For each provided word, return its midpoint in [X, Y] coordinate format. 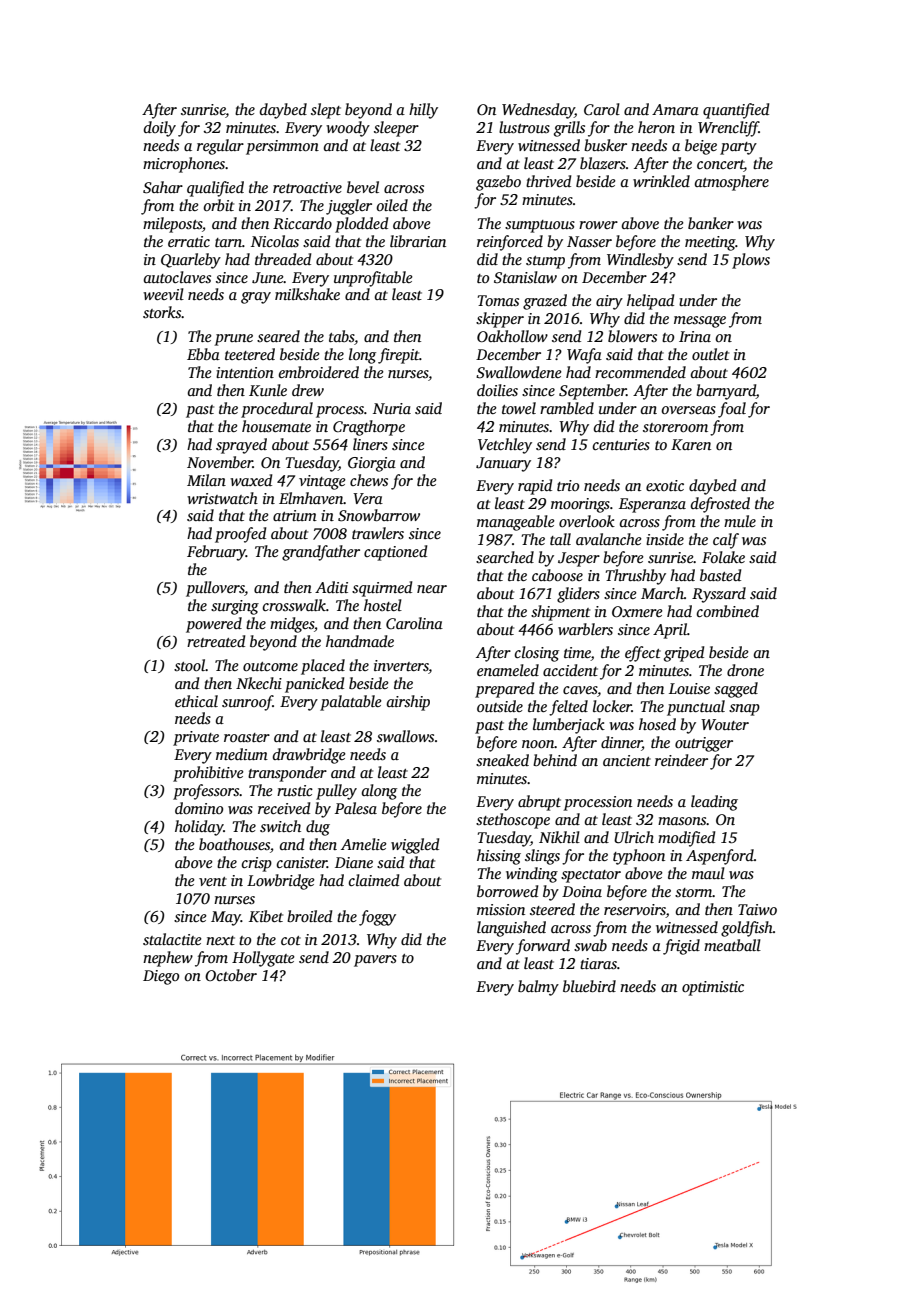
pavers [375, 961]
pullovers [215, 589]
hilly [423, 111]
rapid [535, 487]
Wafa [584, 356]
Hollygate [263, 959]
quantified [736, 111]
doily [160, 129]
